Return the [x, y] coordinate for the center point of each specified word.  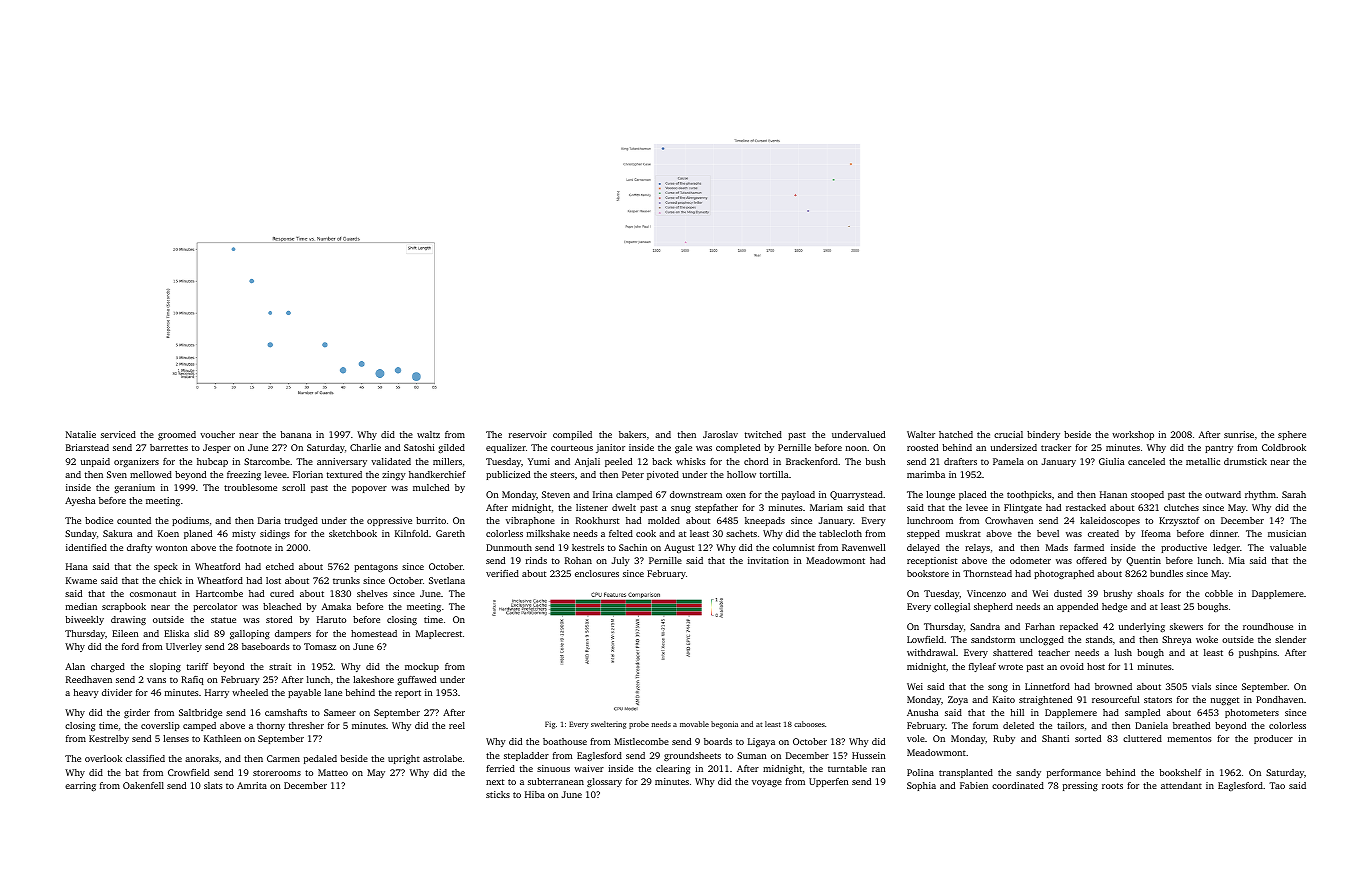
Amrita [252, 785]
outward [1223, 494]
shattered [1013, 652]
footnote [254, 547]
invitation [768, 560]
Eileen [125, 633]
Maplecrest [439, 634]
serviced [118, 434]
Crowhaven [1009, 520]
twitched [763, 434]
